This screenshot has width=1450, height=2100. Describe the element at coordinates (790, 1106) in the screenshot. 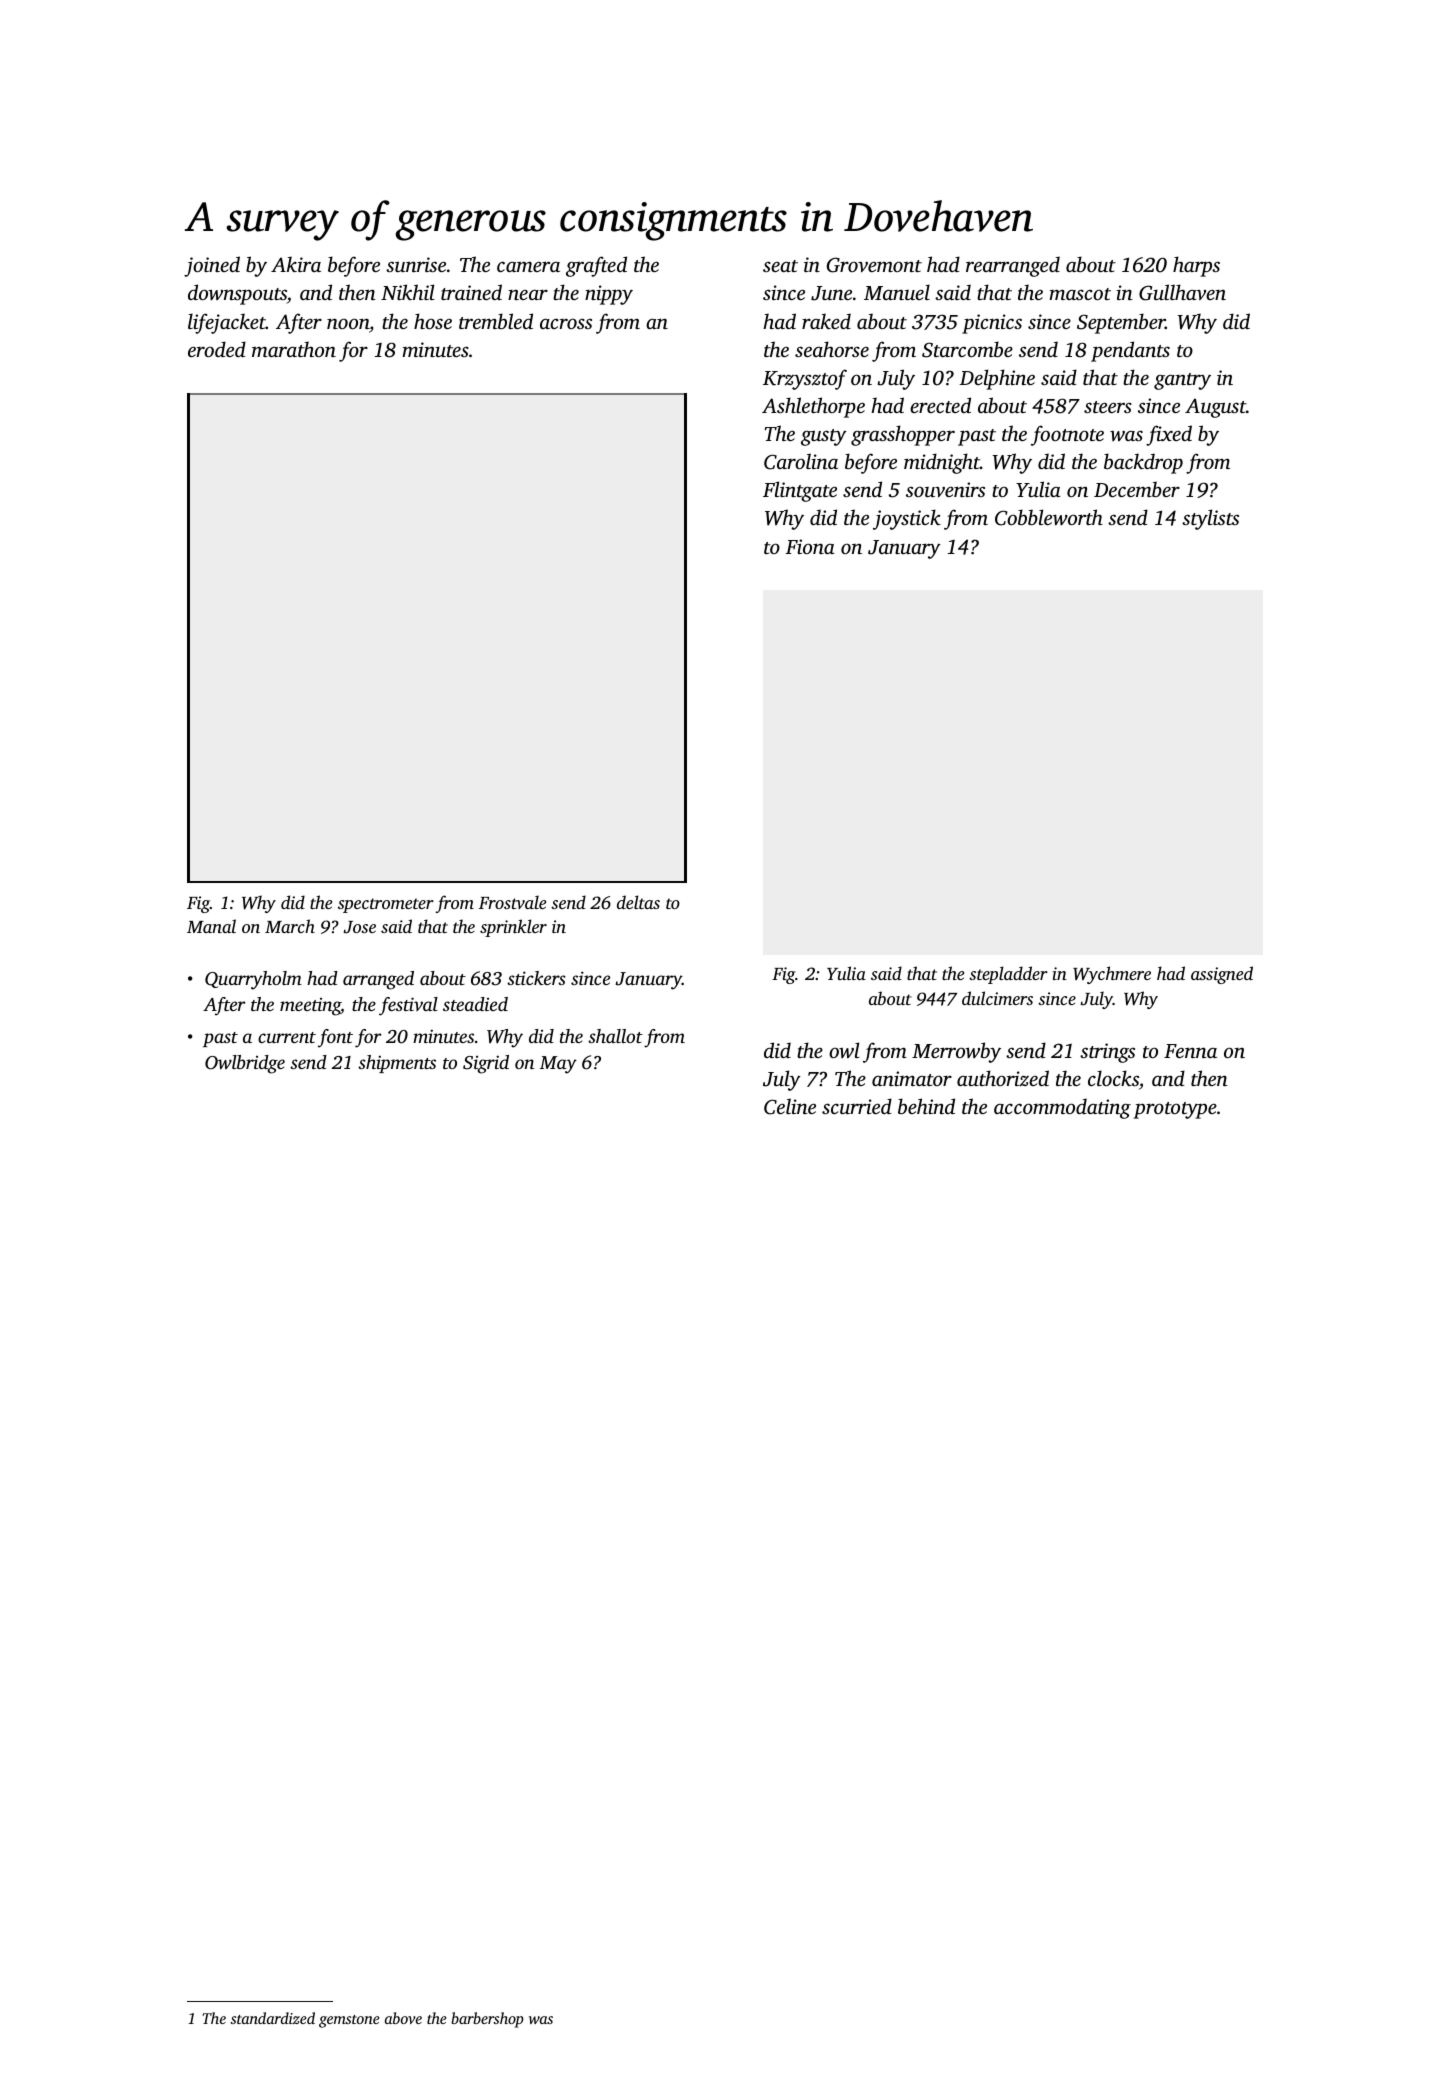

I see `Celine` at that location.
